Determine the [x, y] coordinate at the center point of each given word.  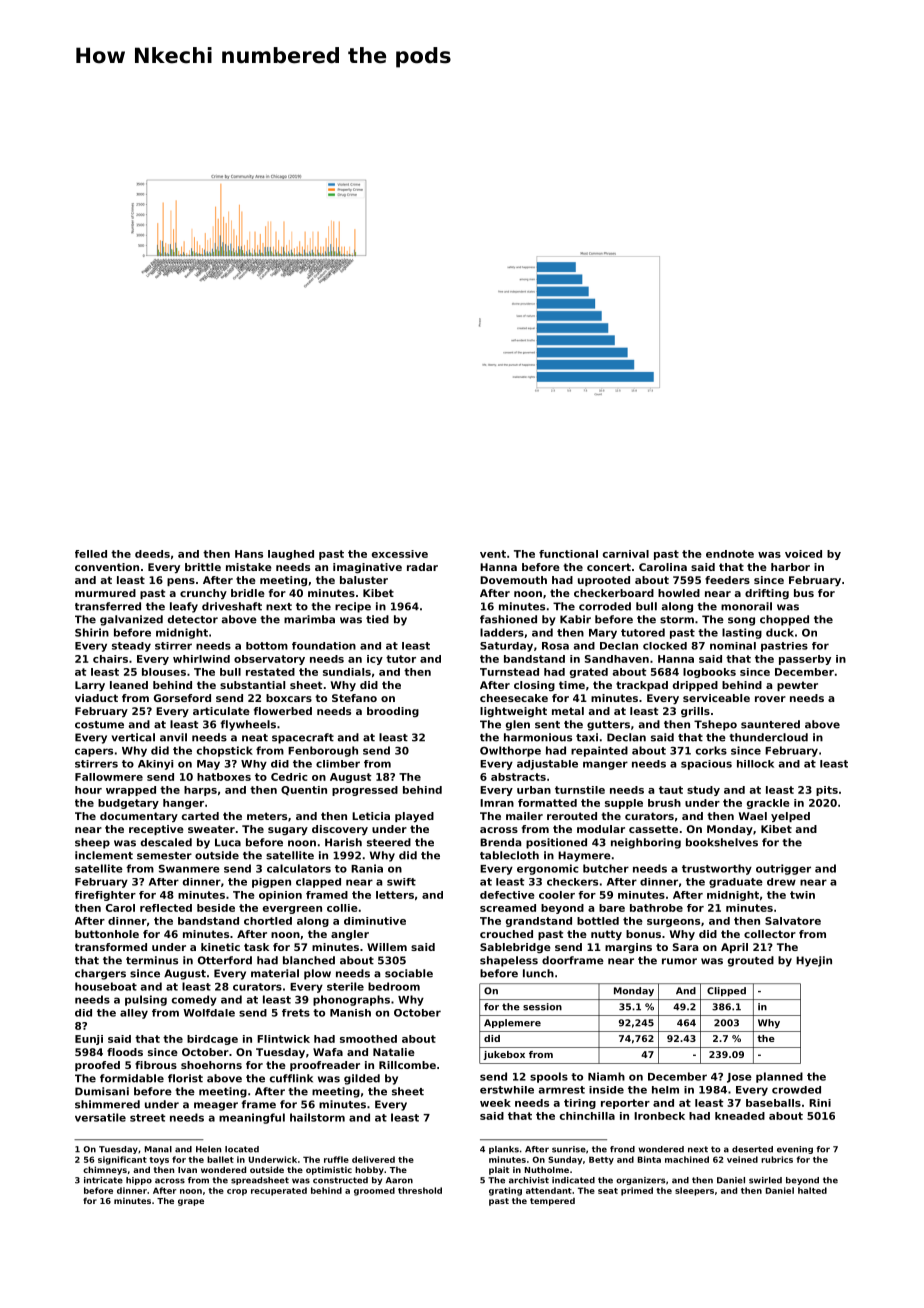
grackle [768, 804]
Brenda [501, 842]
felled [91, 554]
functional [568, 554]
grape [191, 1202]
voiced [803, 554]
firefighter [105, 896]
